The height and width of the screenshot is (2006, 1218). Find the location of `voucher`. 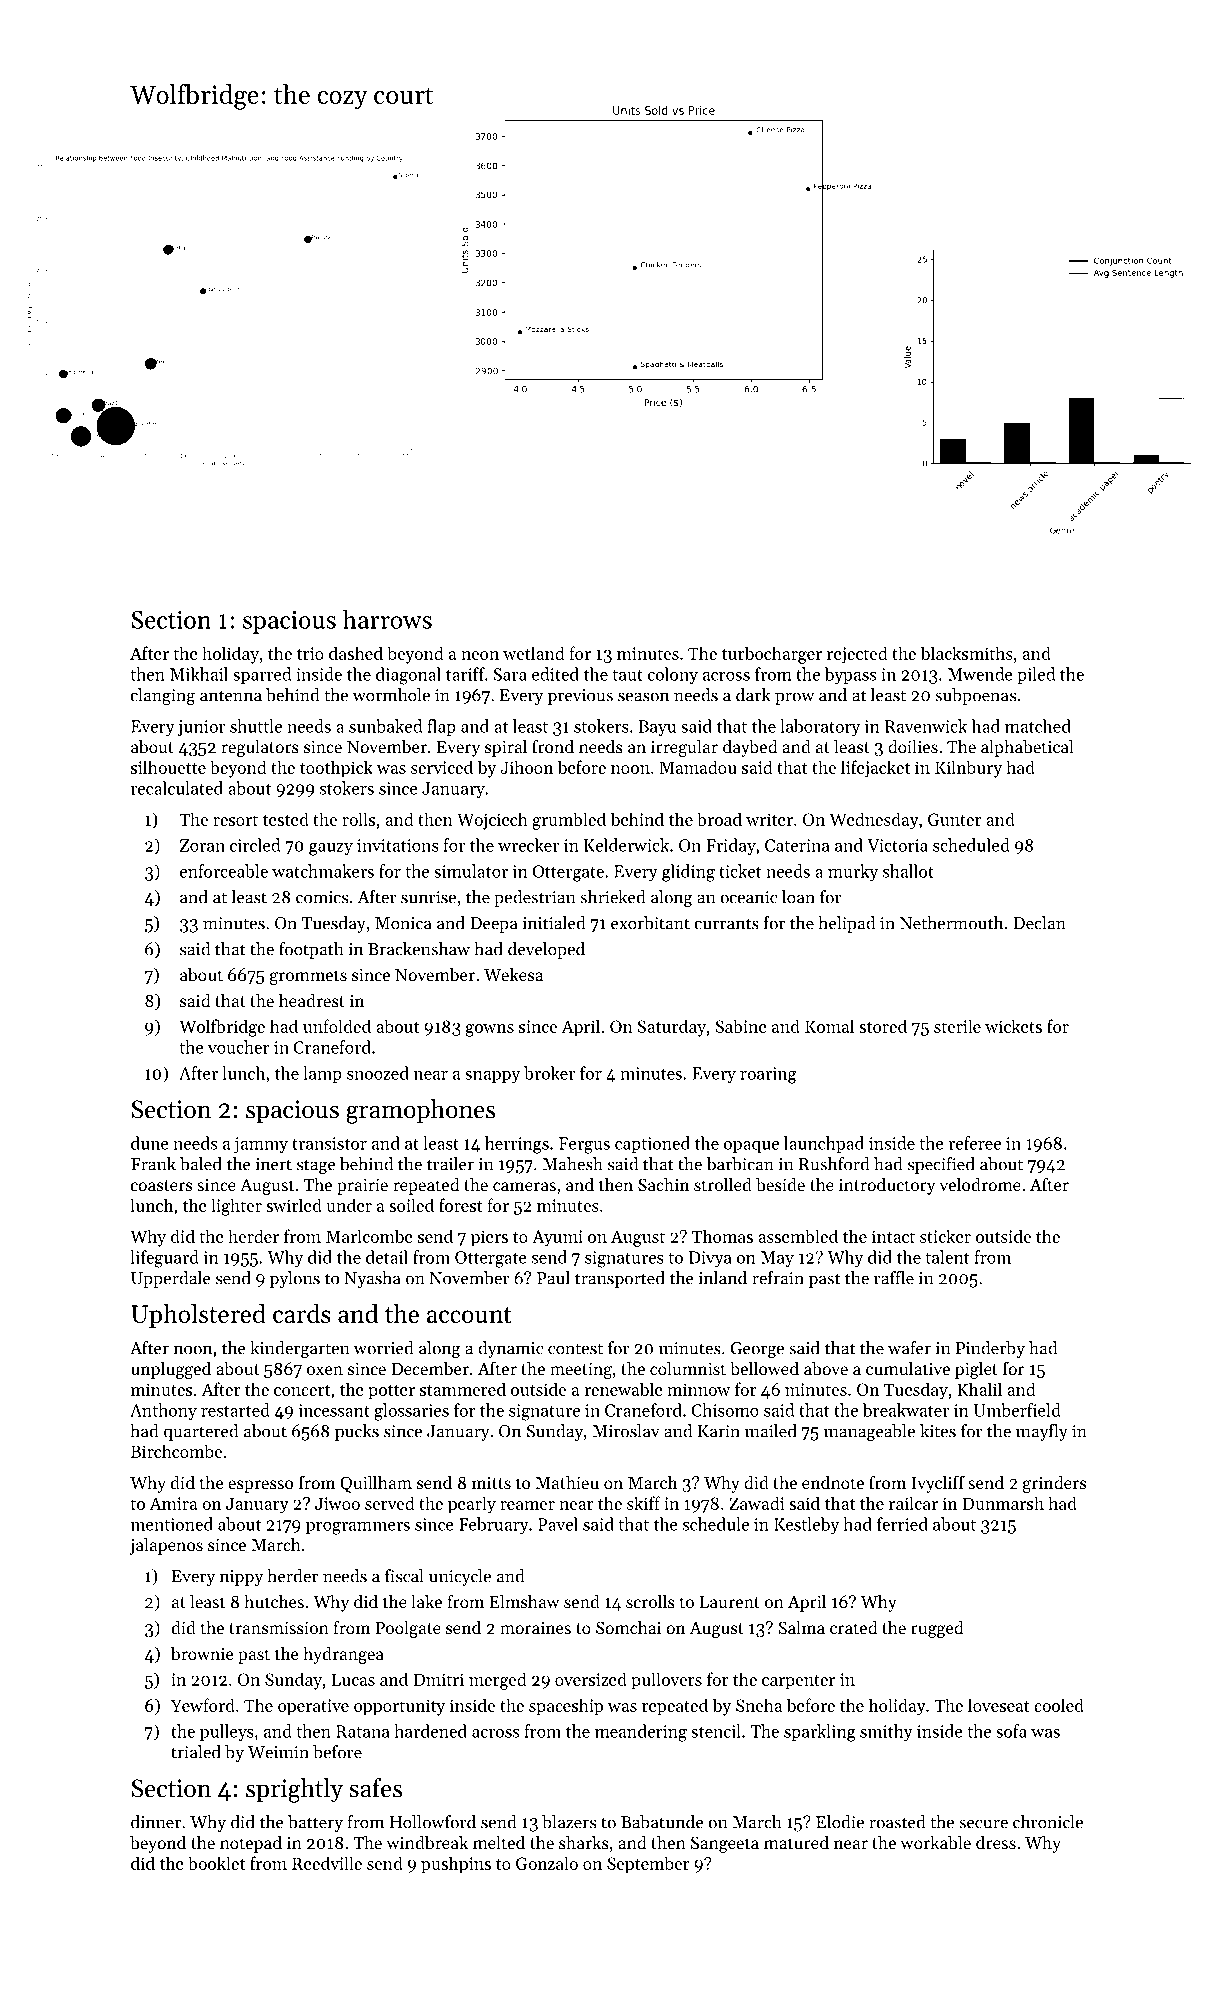

voucher is located at coordinates (239, 1047).
